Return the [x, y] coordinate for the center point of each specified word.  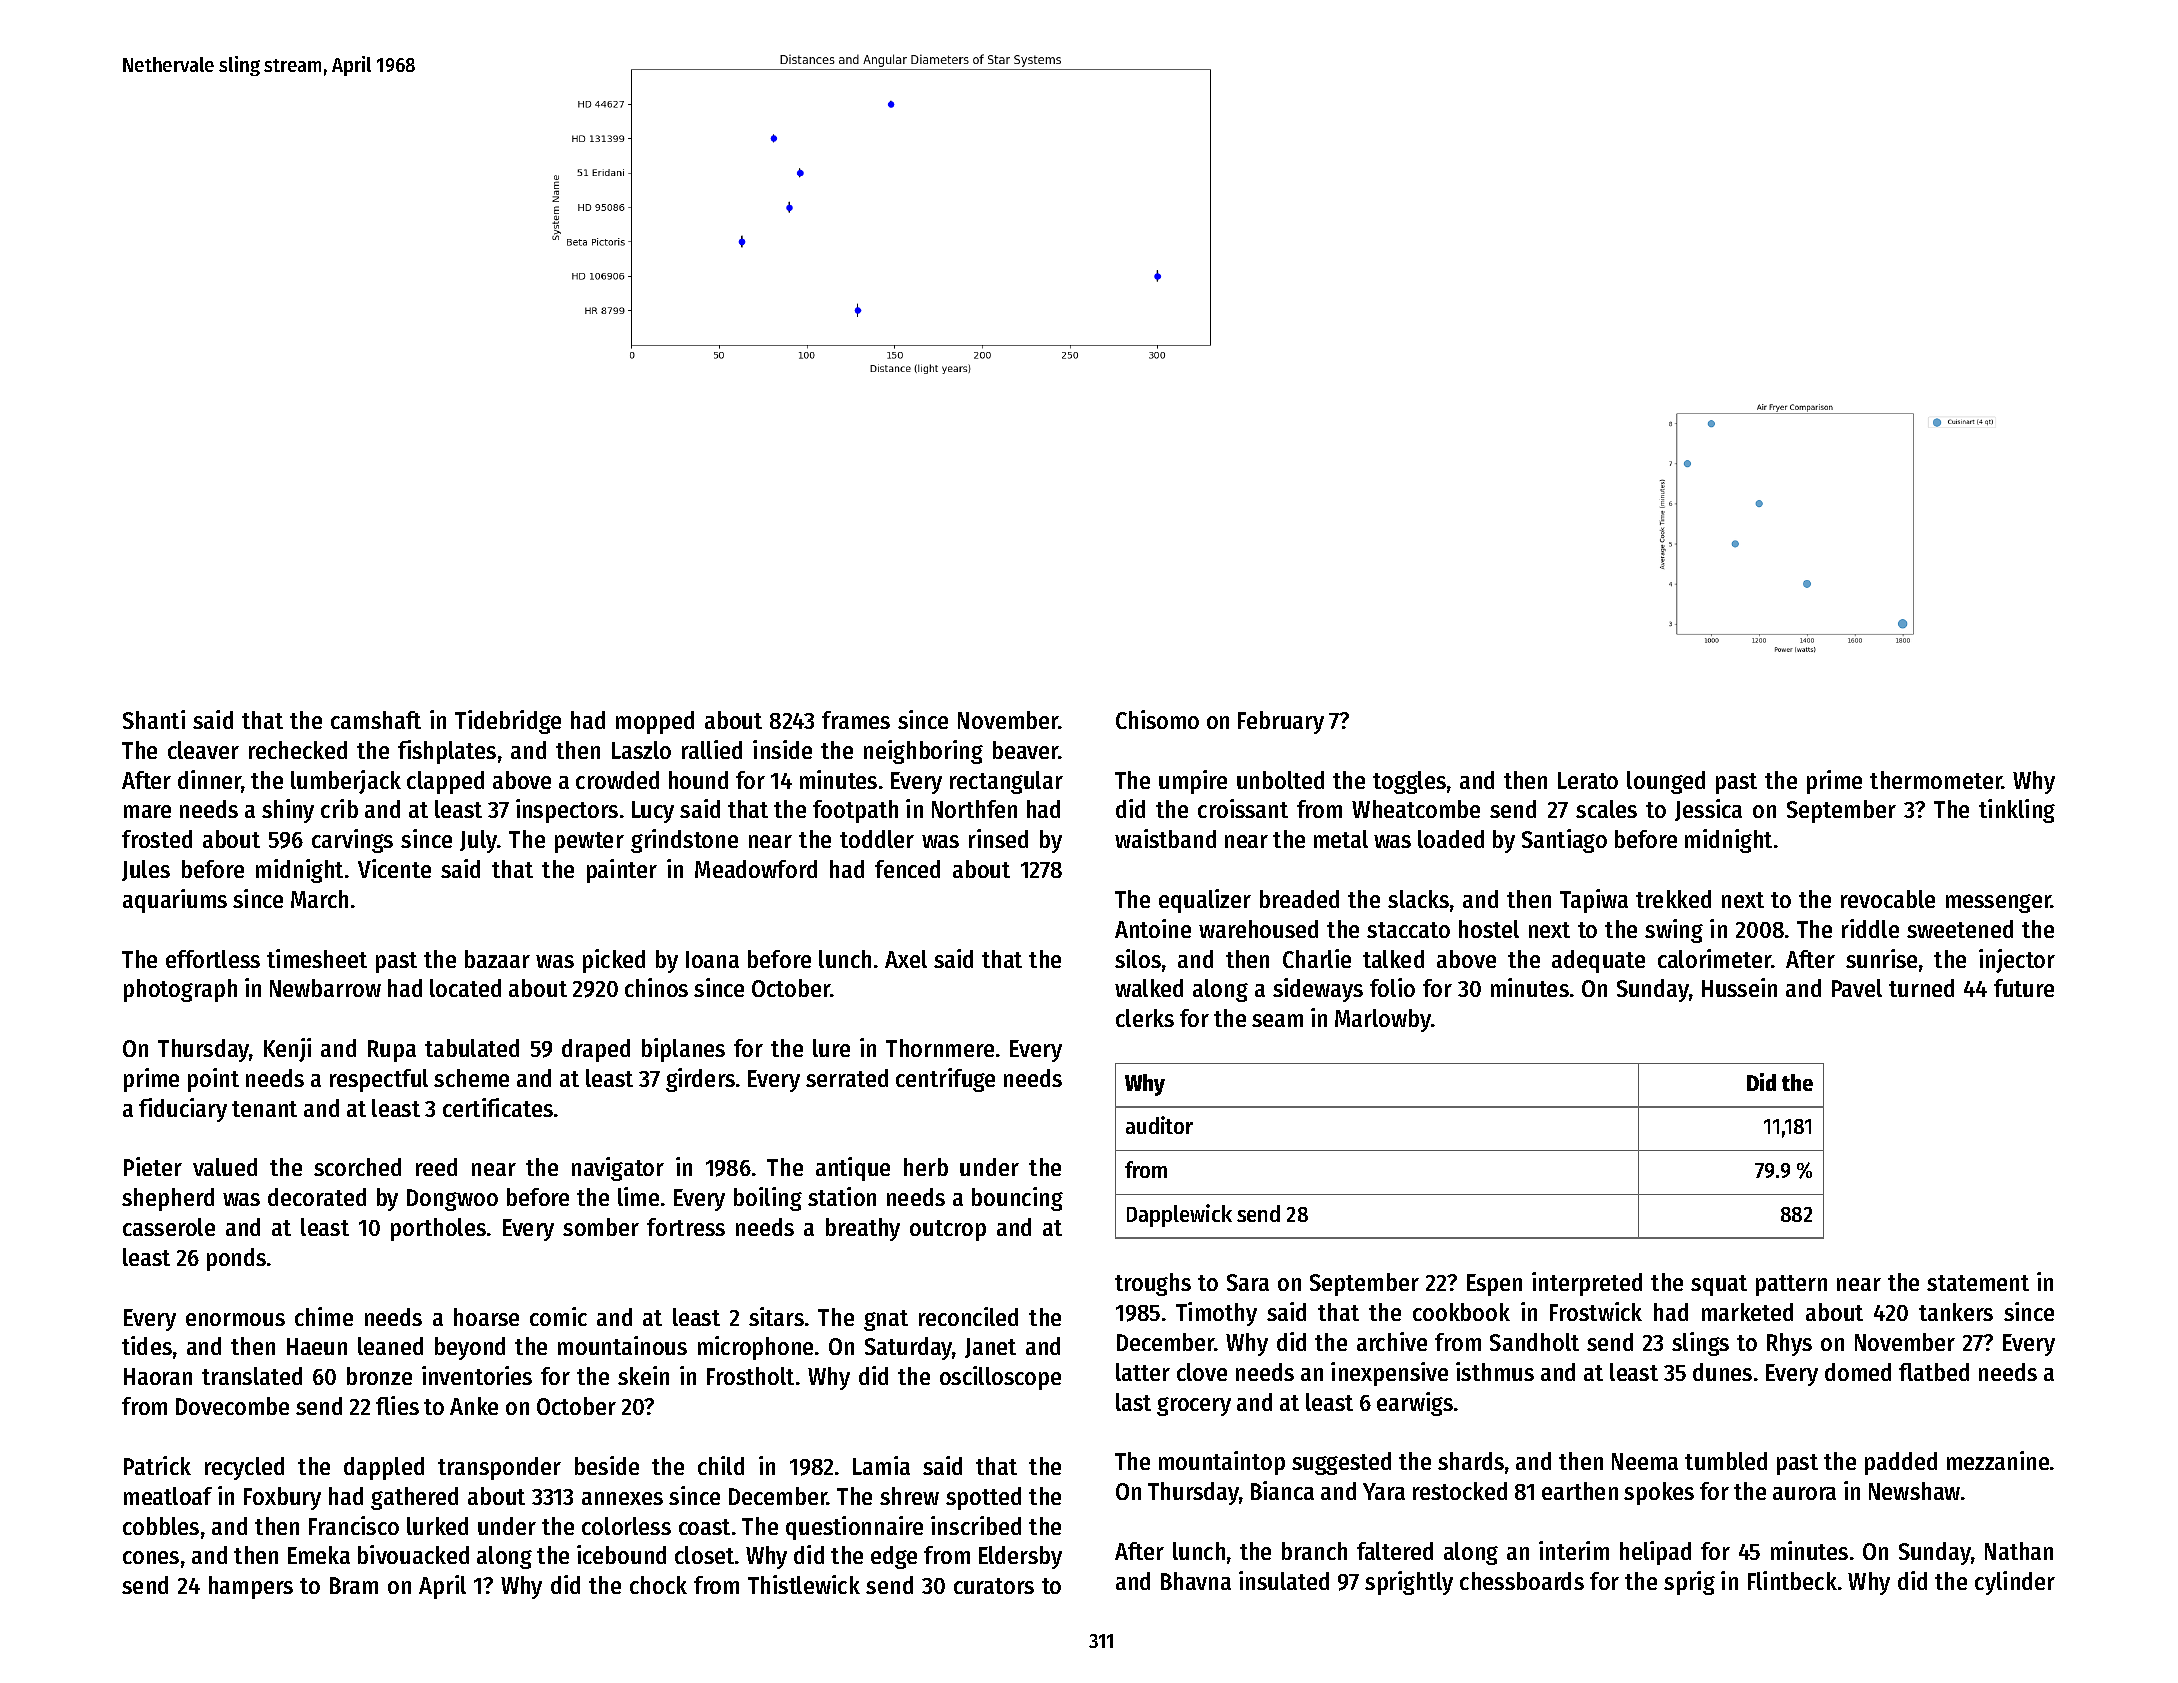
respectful [379, 1080]
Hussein [1739, 987]
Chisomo [1157, 719]
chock [658, 1585]
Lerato [1588, 780]
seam [1277, 1020]
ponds [236, 1259]
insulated [1284, 1580]
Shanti [154, 719]
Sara [1248, 1282]
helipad [1655, 1553]
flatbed [1934, 1372]
